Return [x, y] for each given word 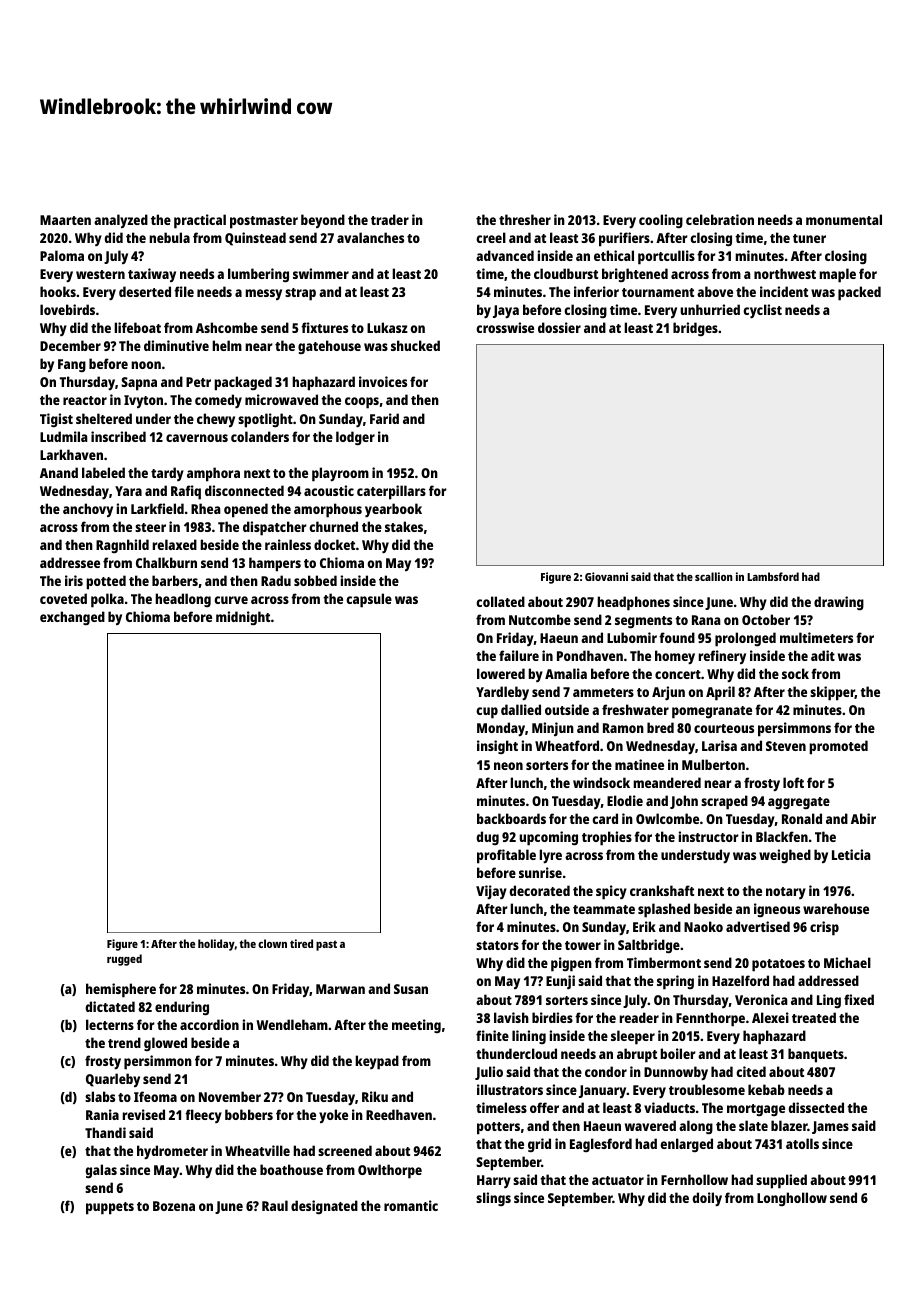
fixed [859, 999]
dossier [559, 327]
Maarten [65, 220]
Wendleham [292, 1024]
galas [101, 1171]
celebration [720, 219]
